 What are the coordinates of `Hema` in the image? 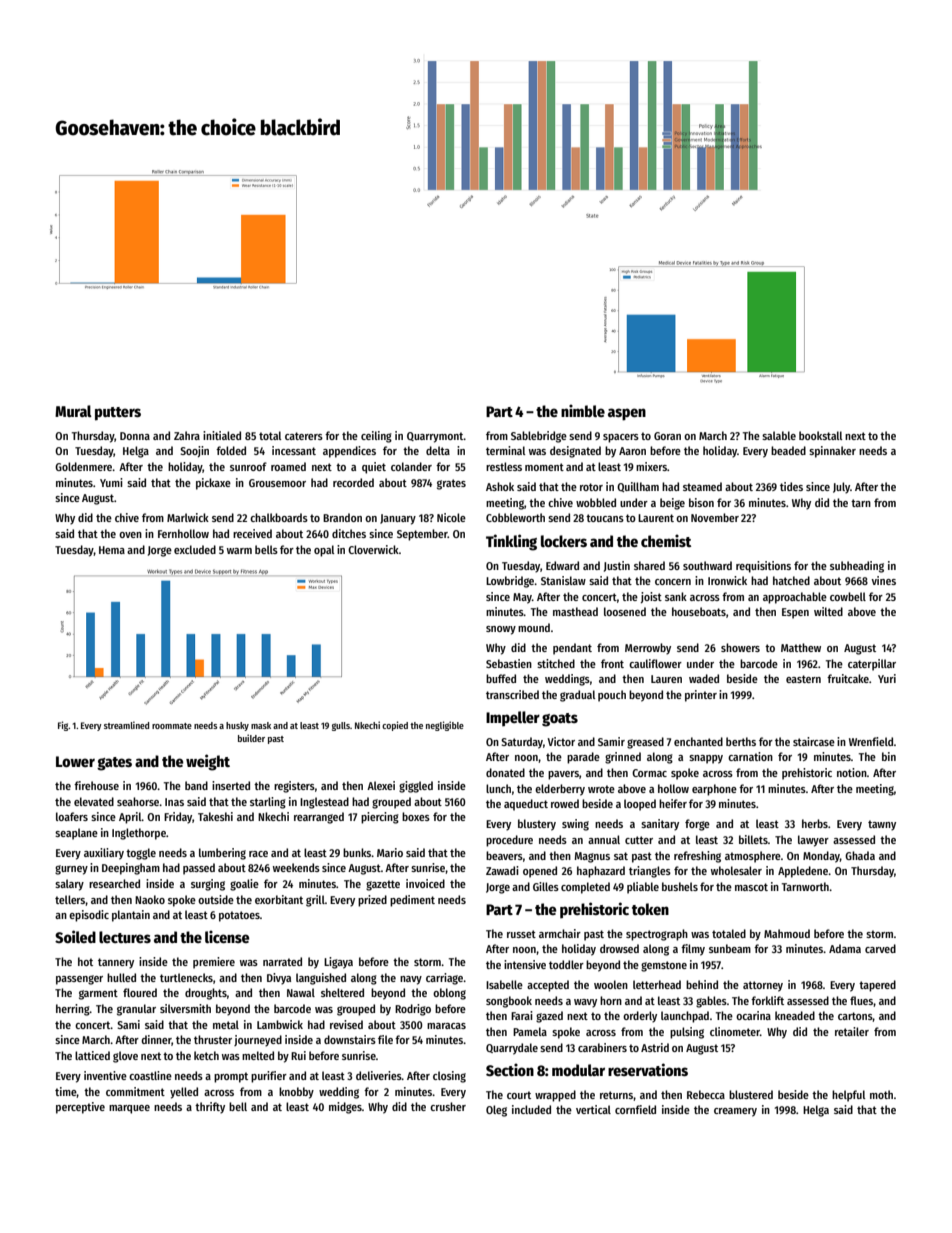 It's located at (112, 550).
